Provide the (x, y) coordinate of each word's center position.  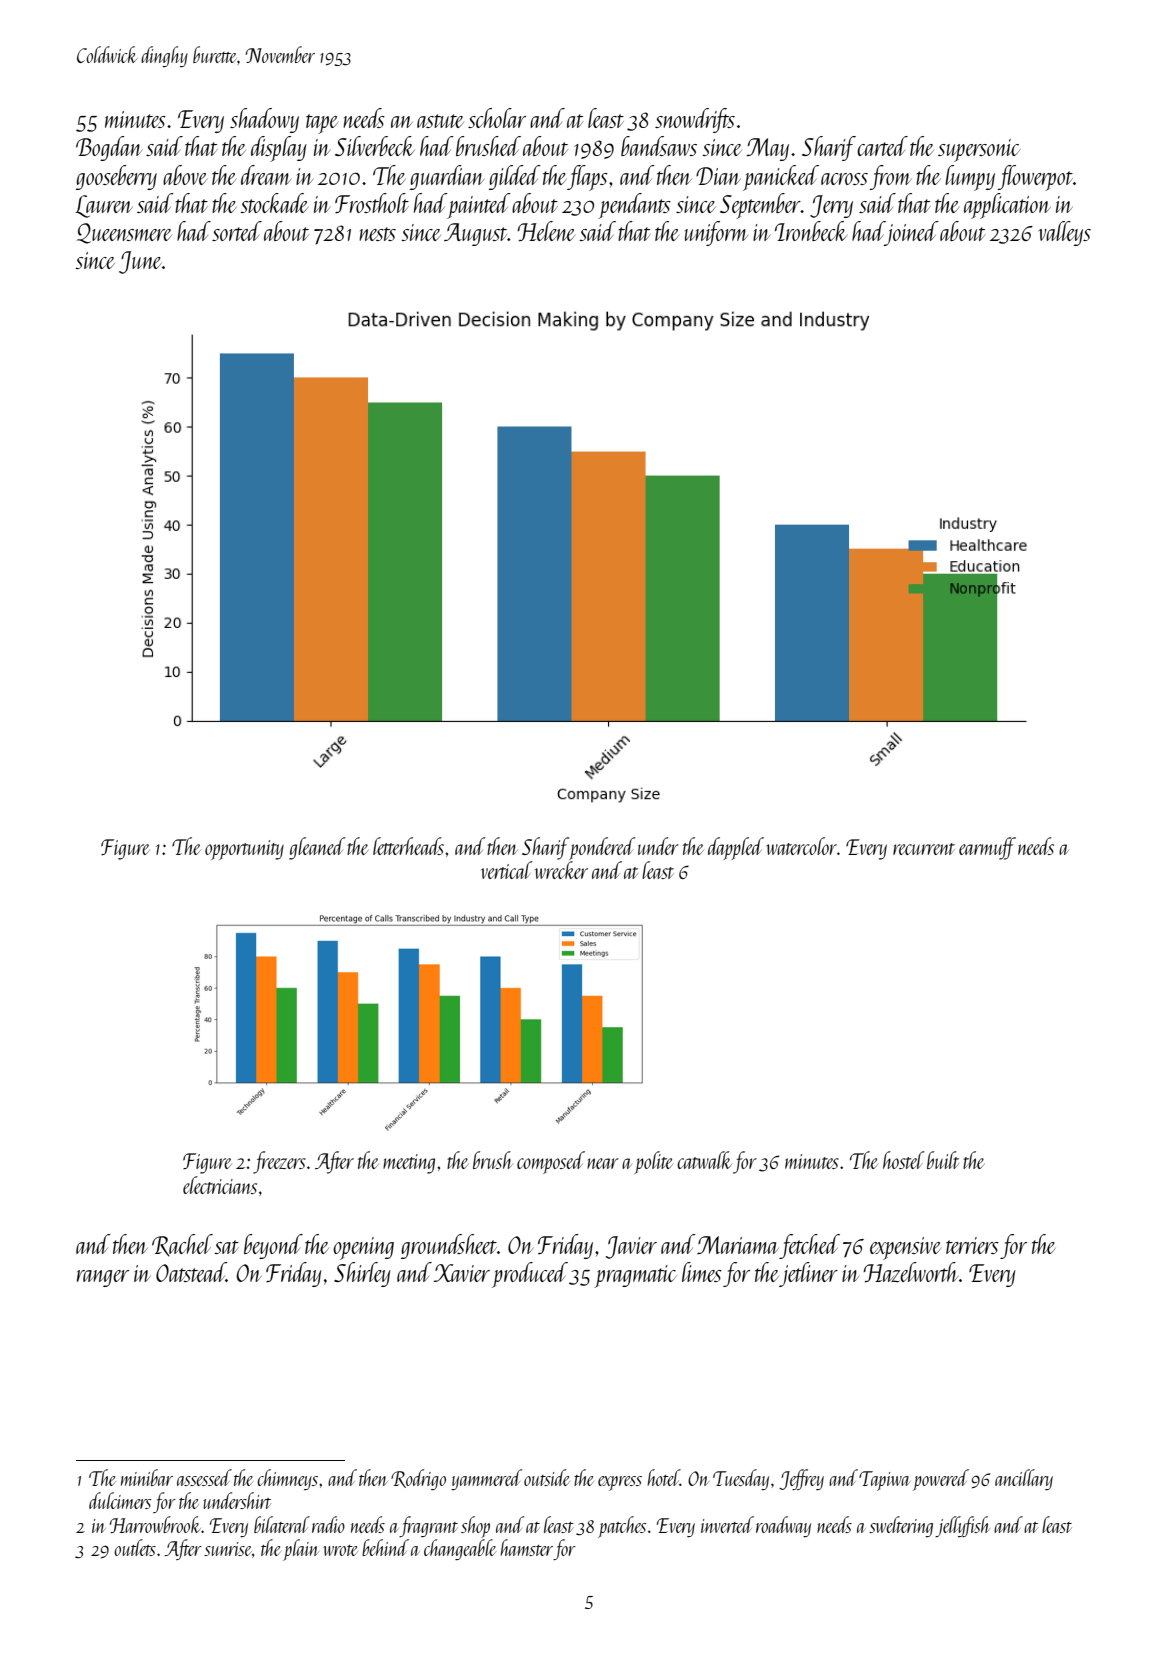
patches (622, 1527)
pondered (602, 848)
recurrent (924, 849)
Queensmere (124, 233)
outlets (135, 1547)
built (943, 1160)
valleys (1065, 233)
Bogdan (109, 148)
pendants (634, 206)
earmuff (987, 848)
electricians (220, 1185)
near (603, 1163)
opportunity (244, 850)
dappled (736, 848)
